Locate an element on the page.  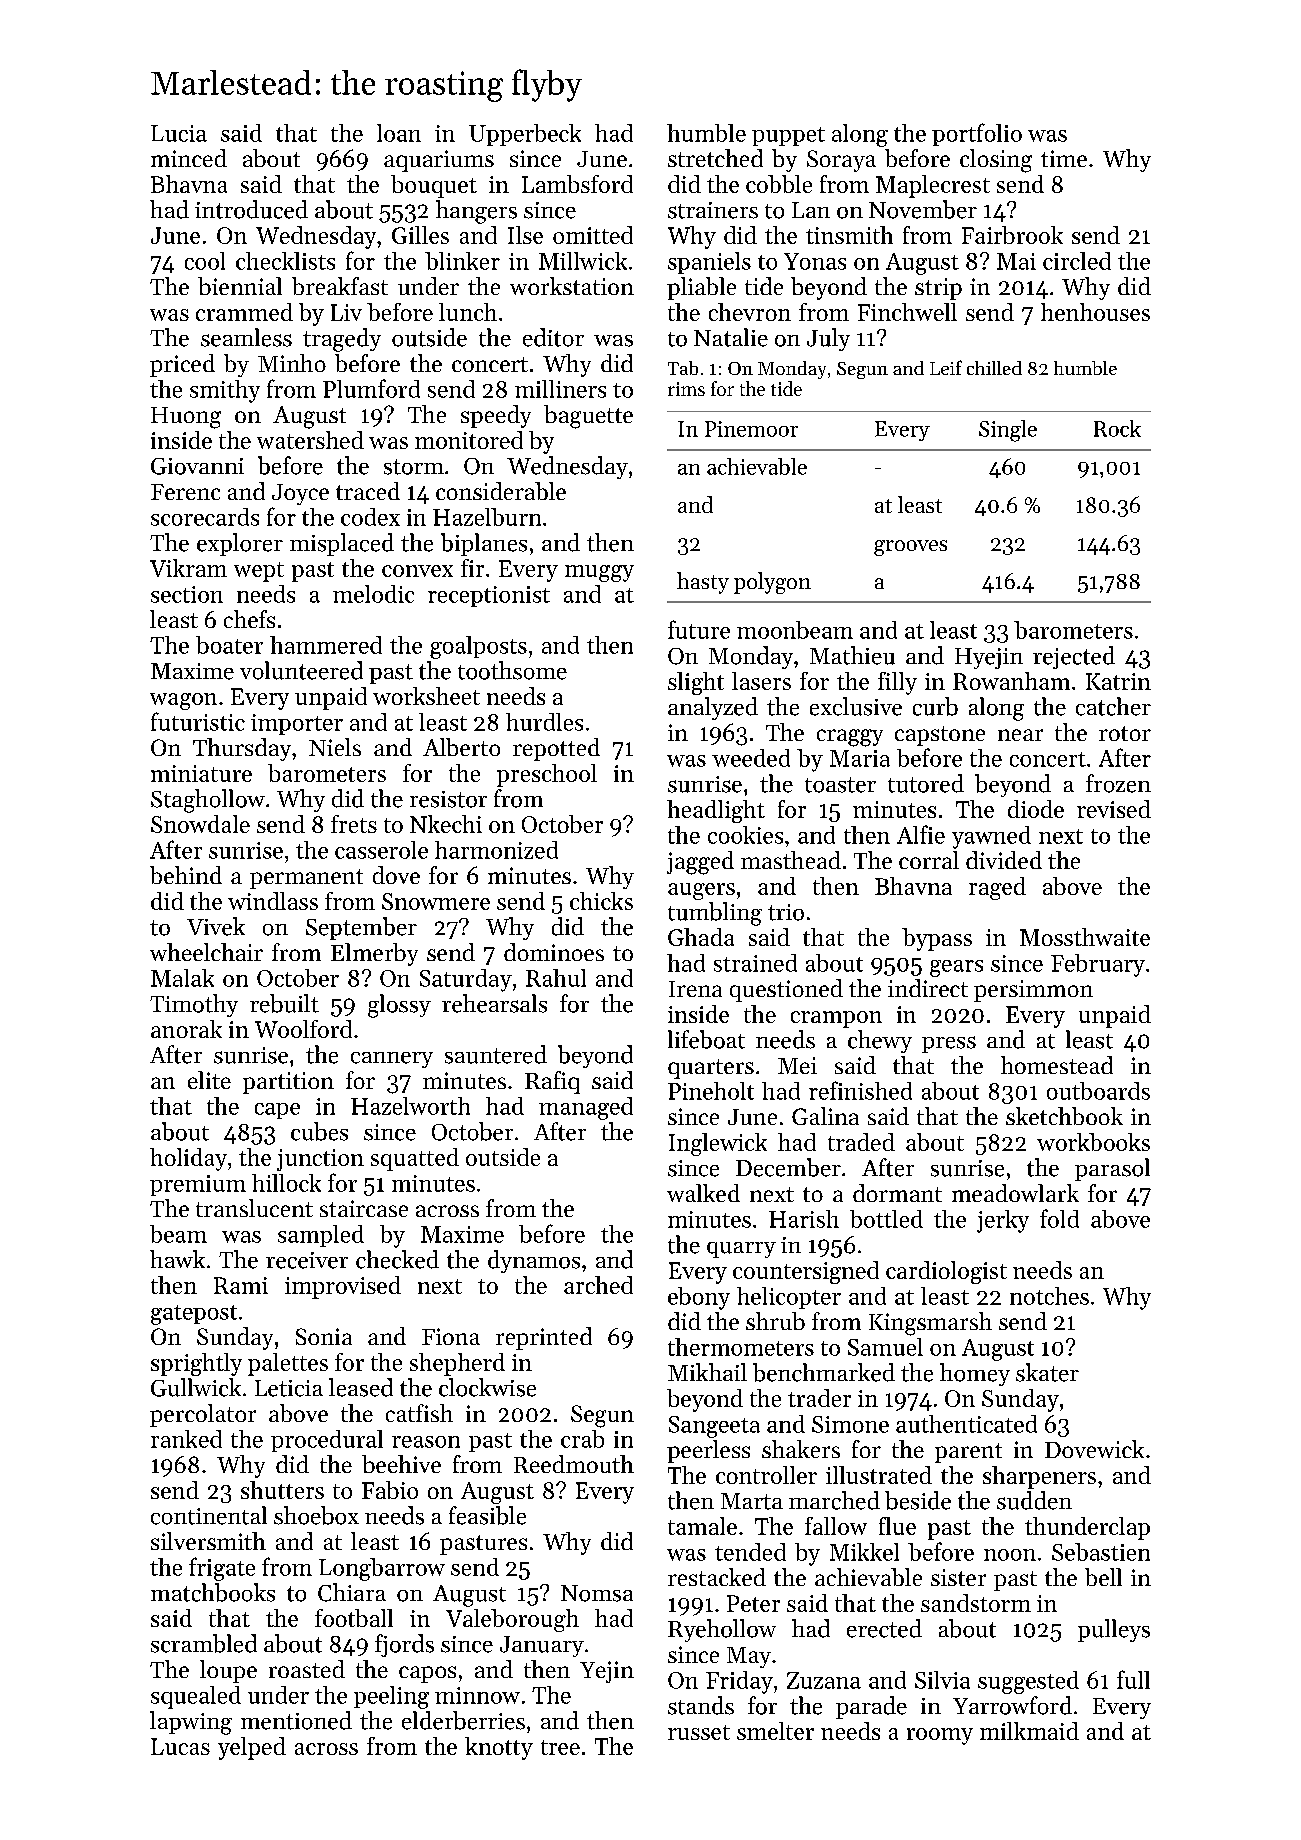
russet is located at coordinates (699, 1732).
